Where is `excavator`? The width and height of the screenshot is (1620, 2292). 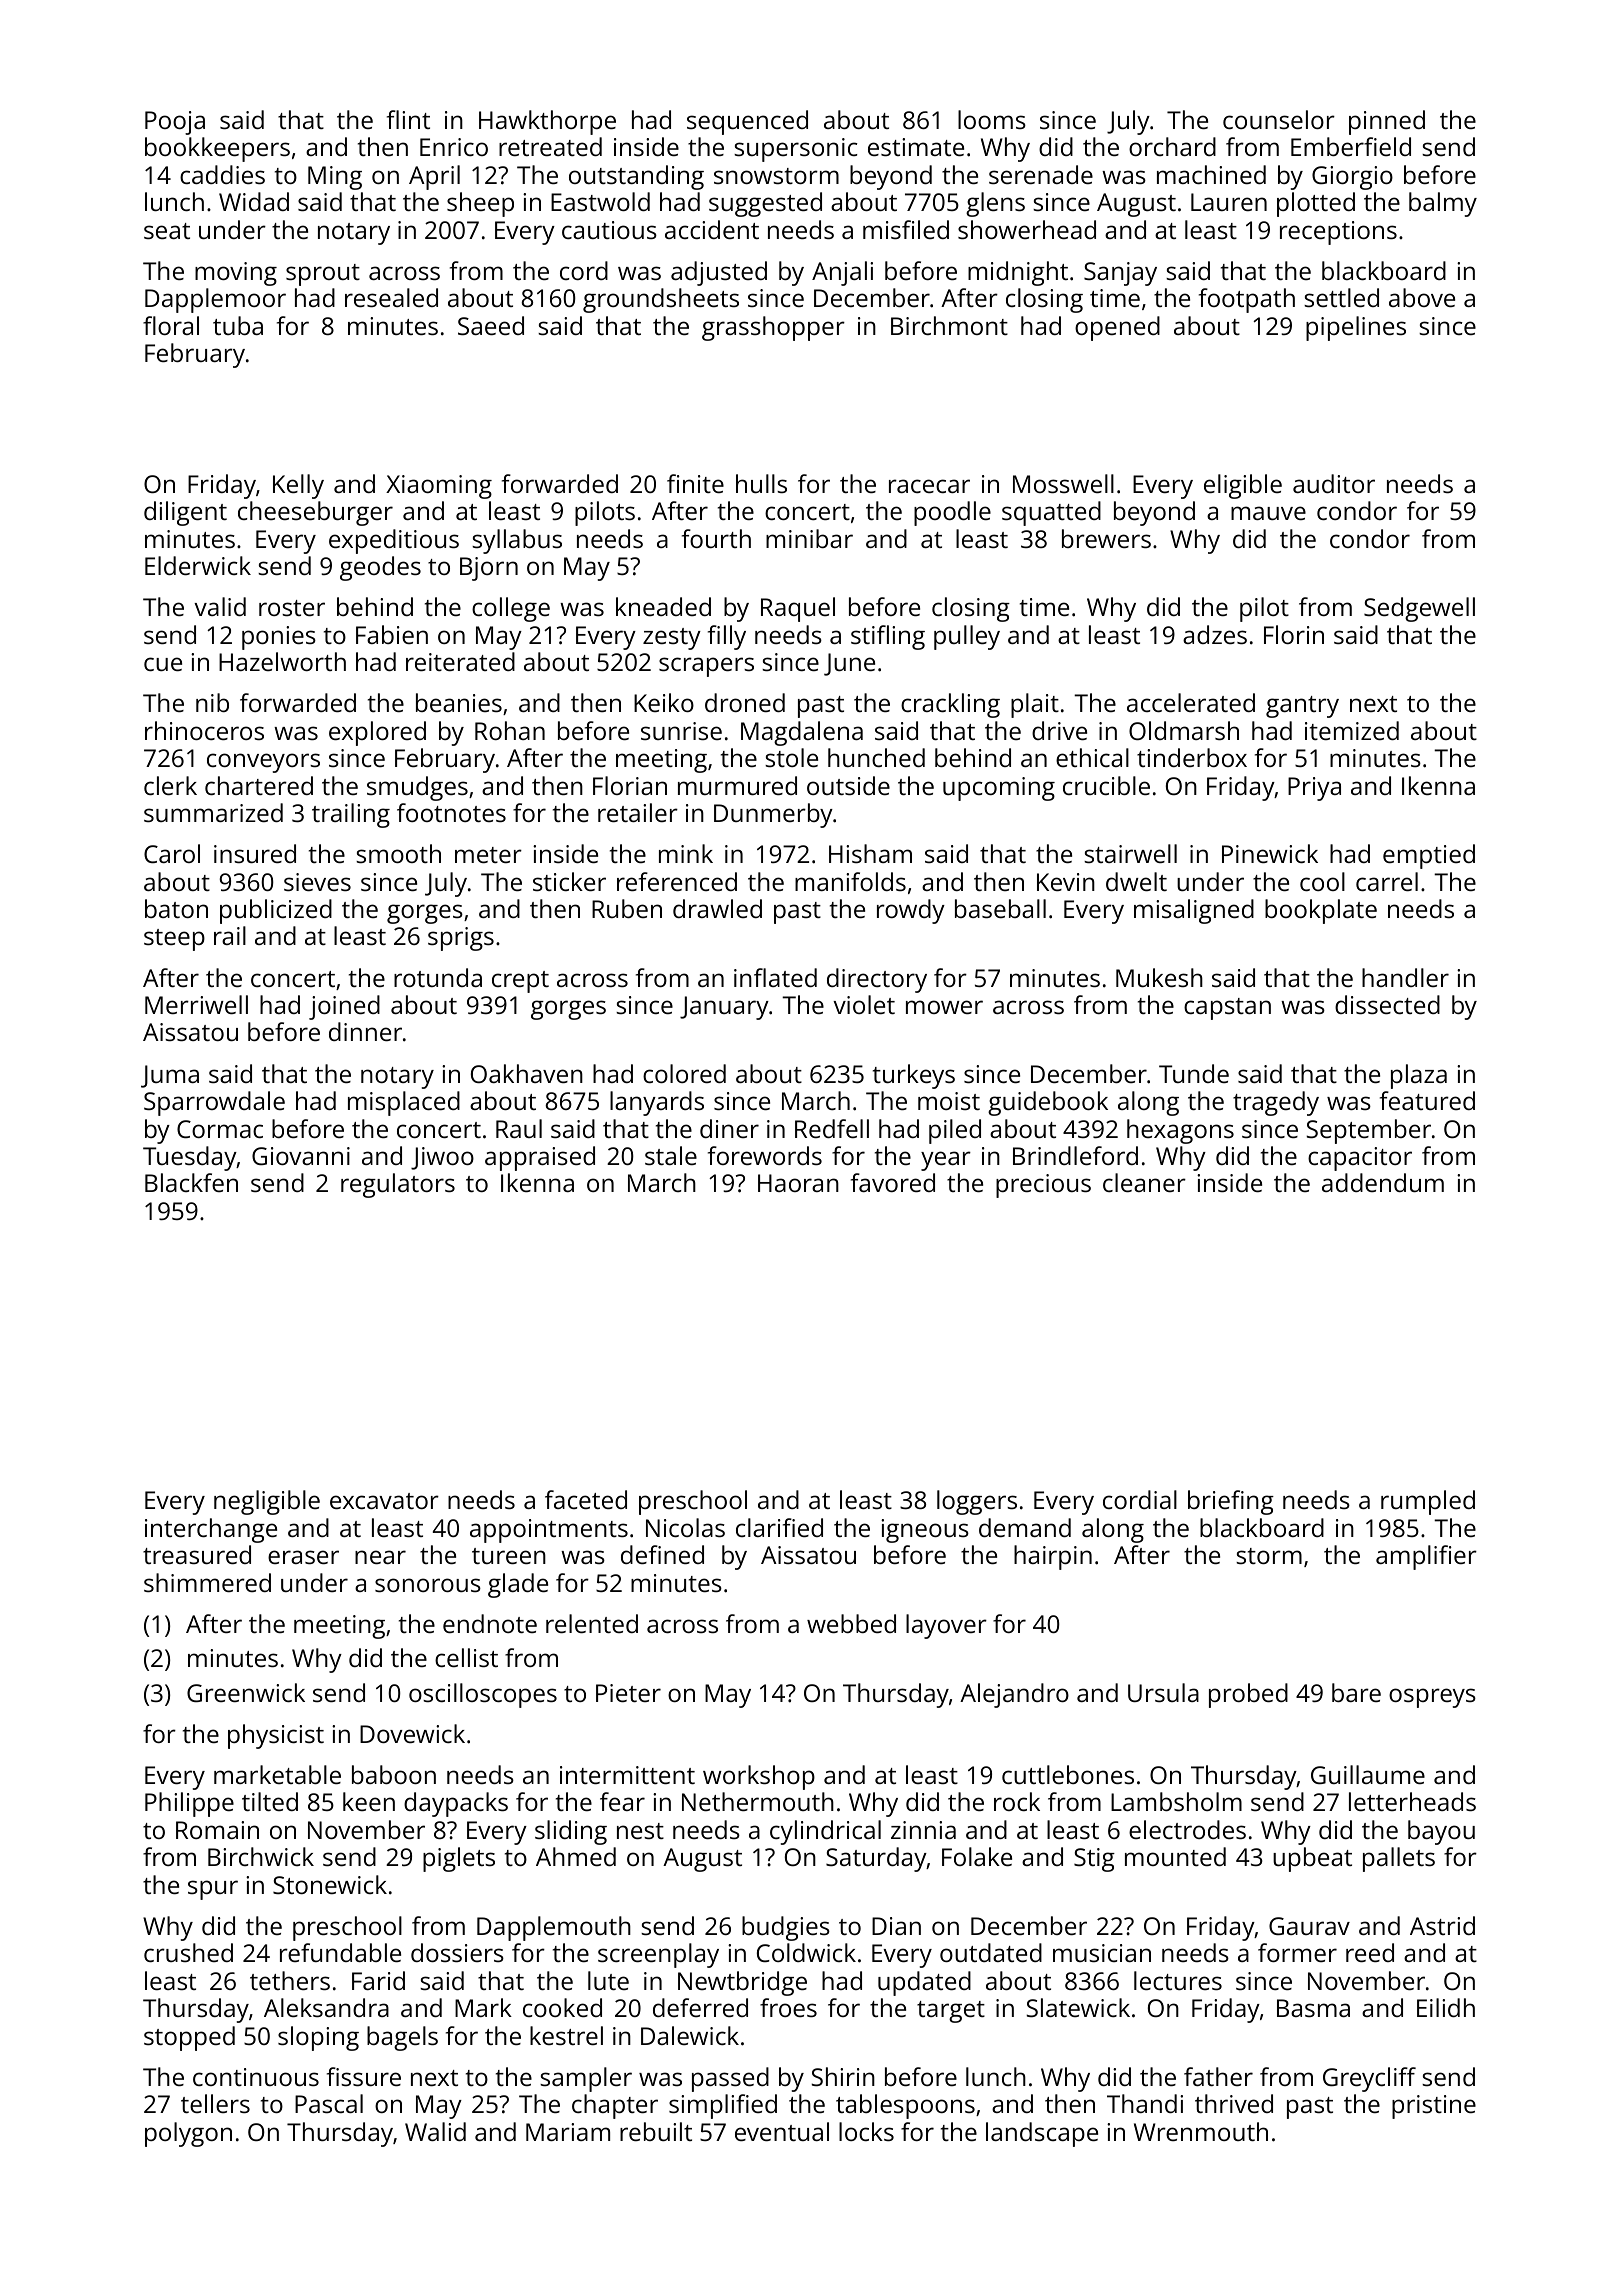
excavator is located at coordinates (384, 1501).
